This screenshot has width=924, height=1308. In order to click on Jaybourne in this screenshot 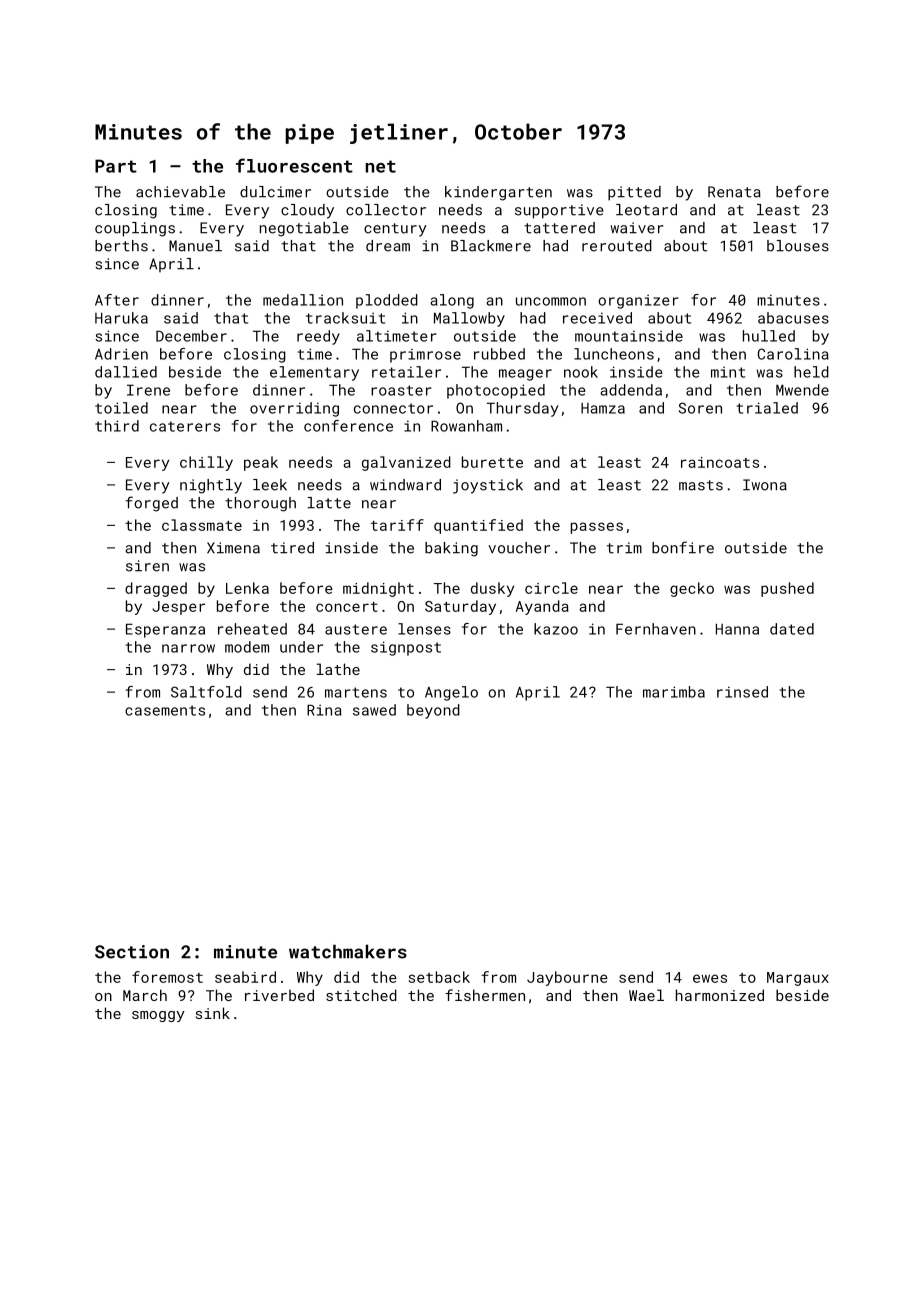, I will do `click(567, 978)`.
